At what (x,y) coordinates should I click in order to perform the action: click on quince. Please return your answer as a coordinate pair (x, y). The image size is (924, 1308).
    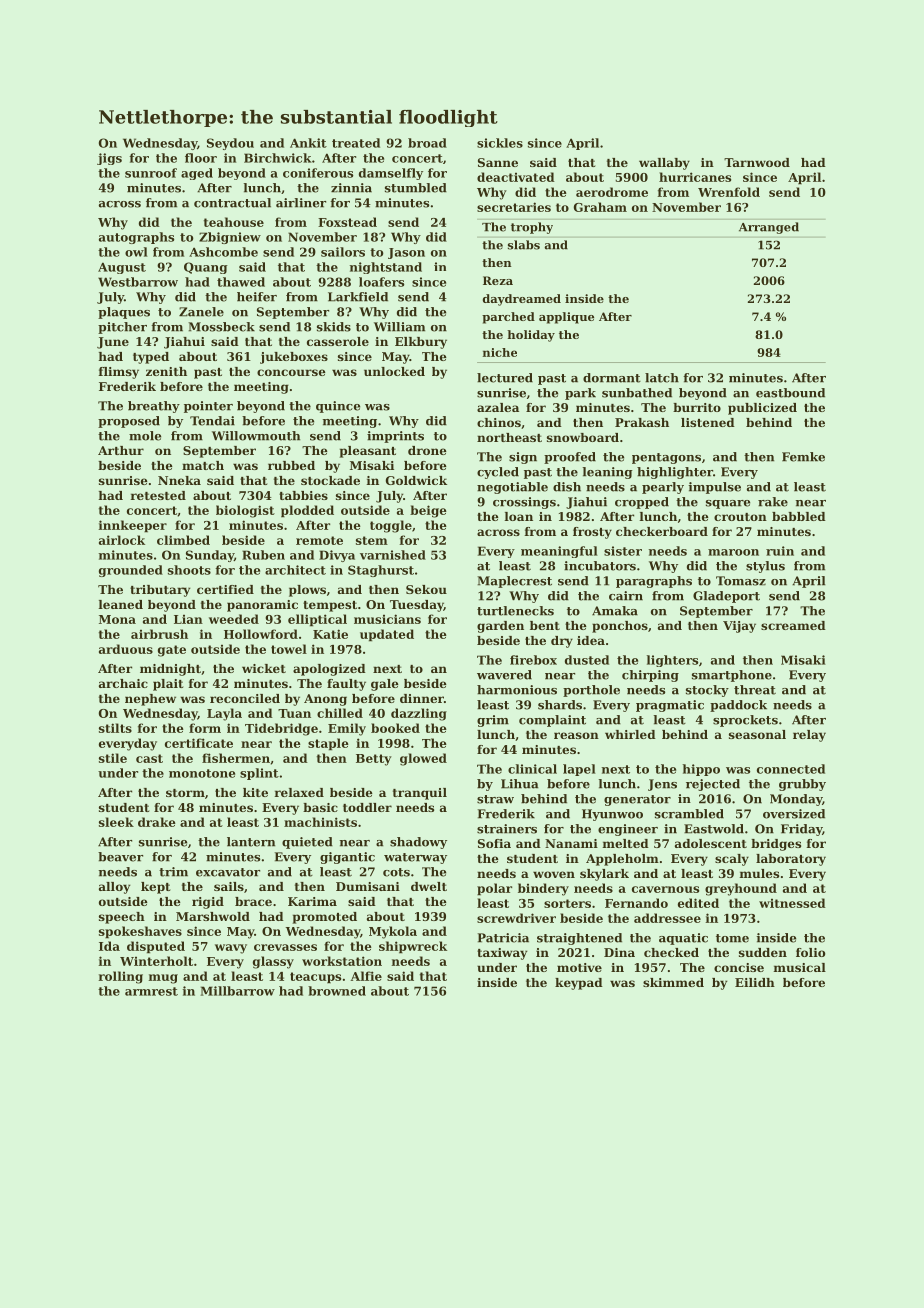
    Looking at the image, I should click on (338, 407).
